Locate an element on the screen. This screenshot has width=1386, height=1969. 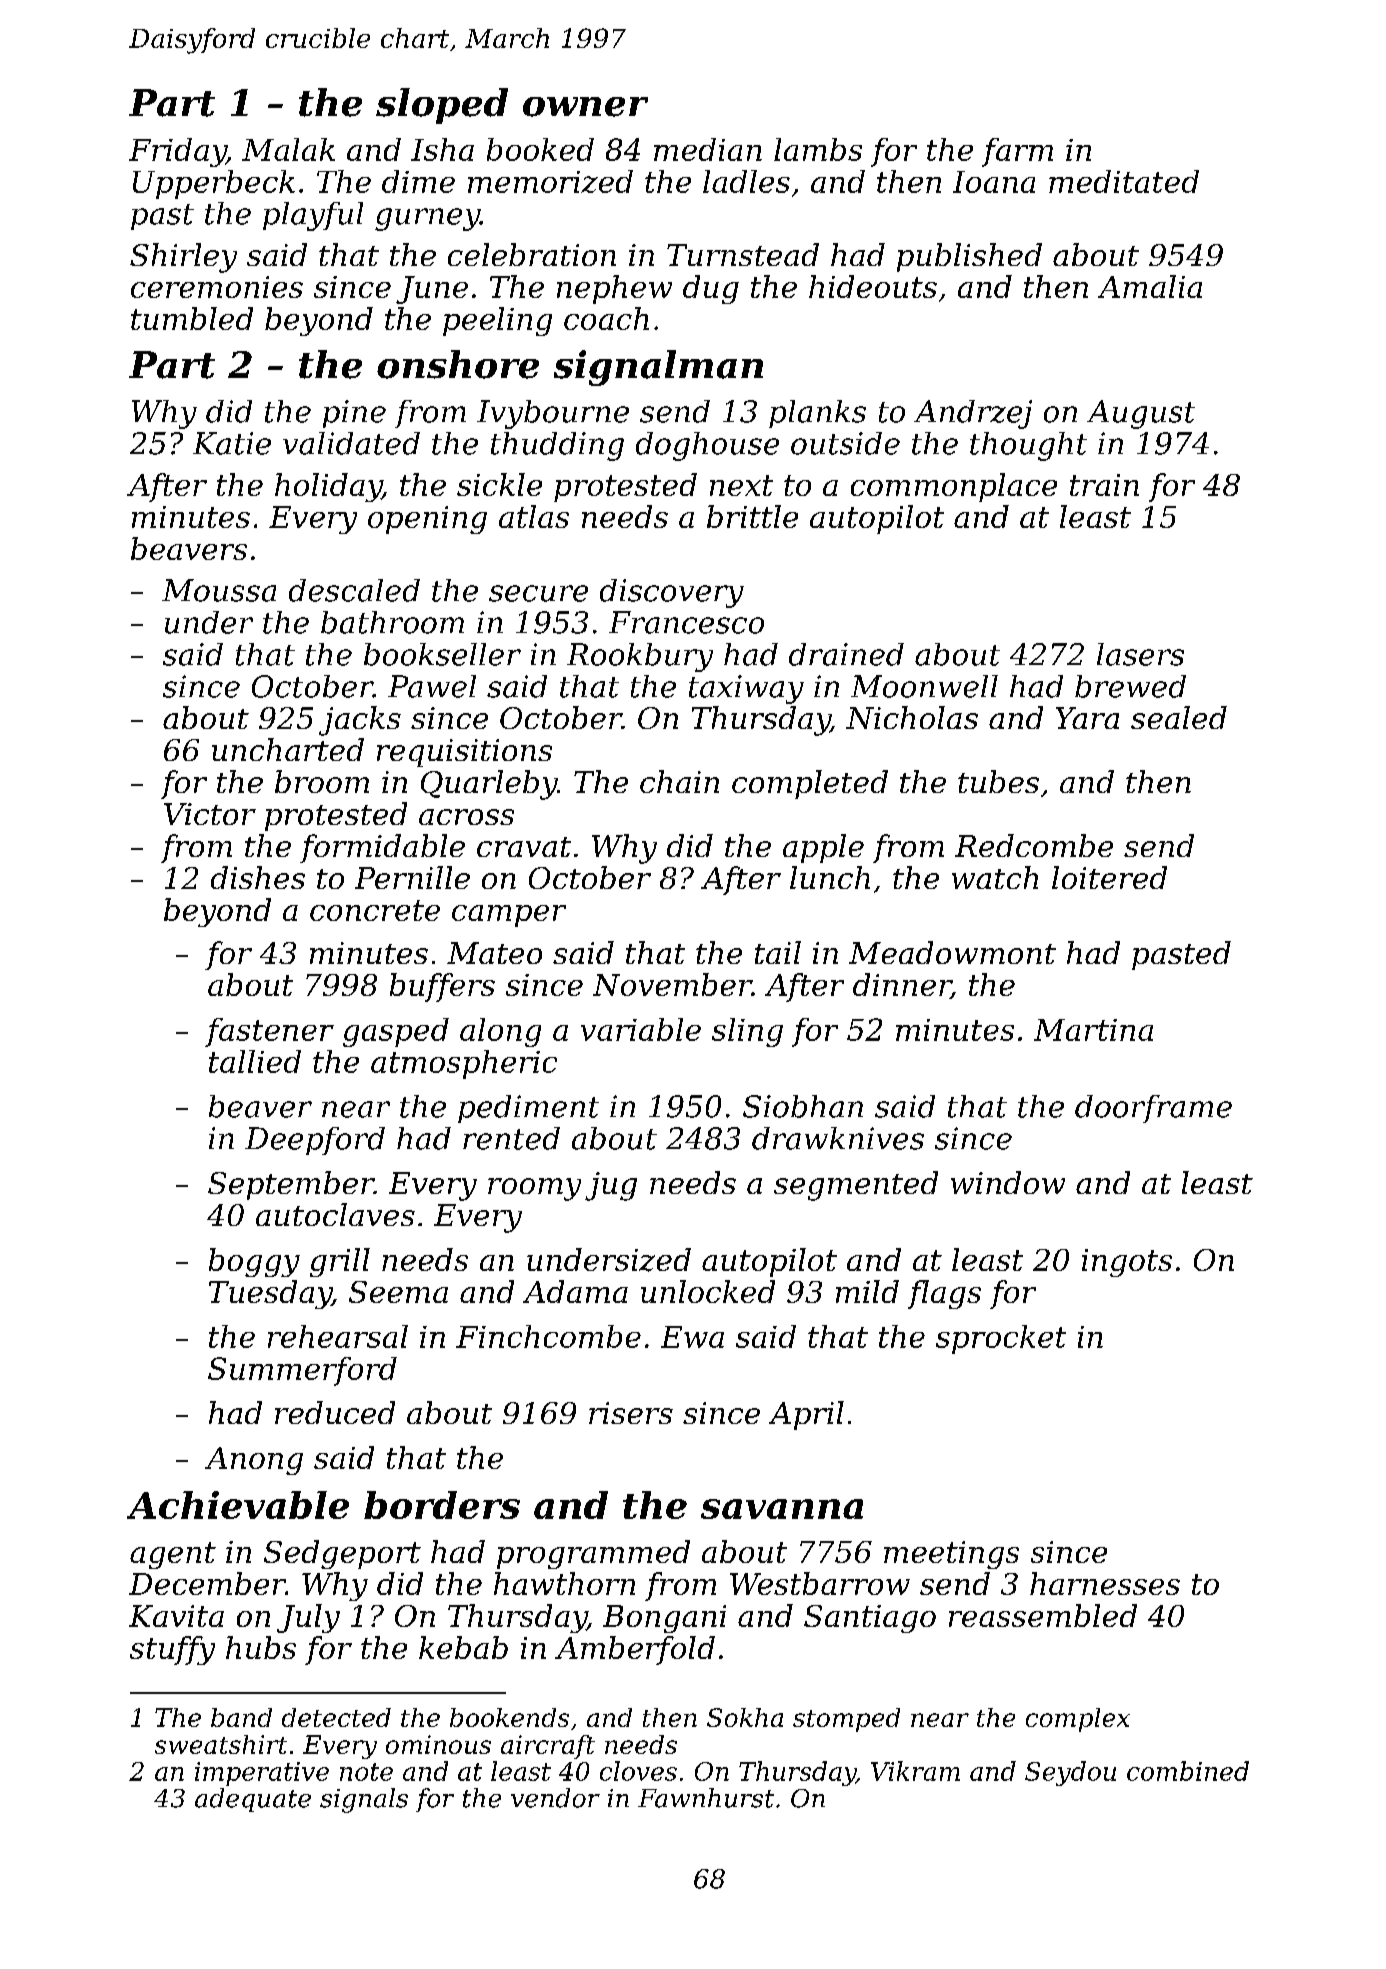
Sedgeport is located at coordinates (342, 1554).
